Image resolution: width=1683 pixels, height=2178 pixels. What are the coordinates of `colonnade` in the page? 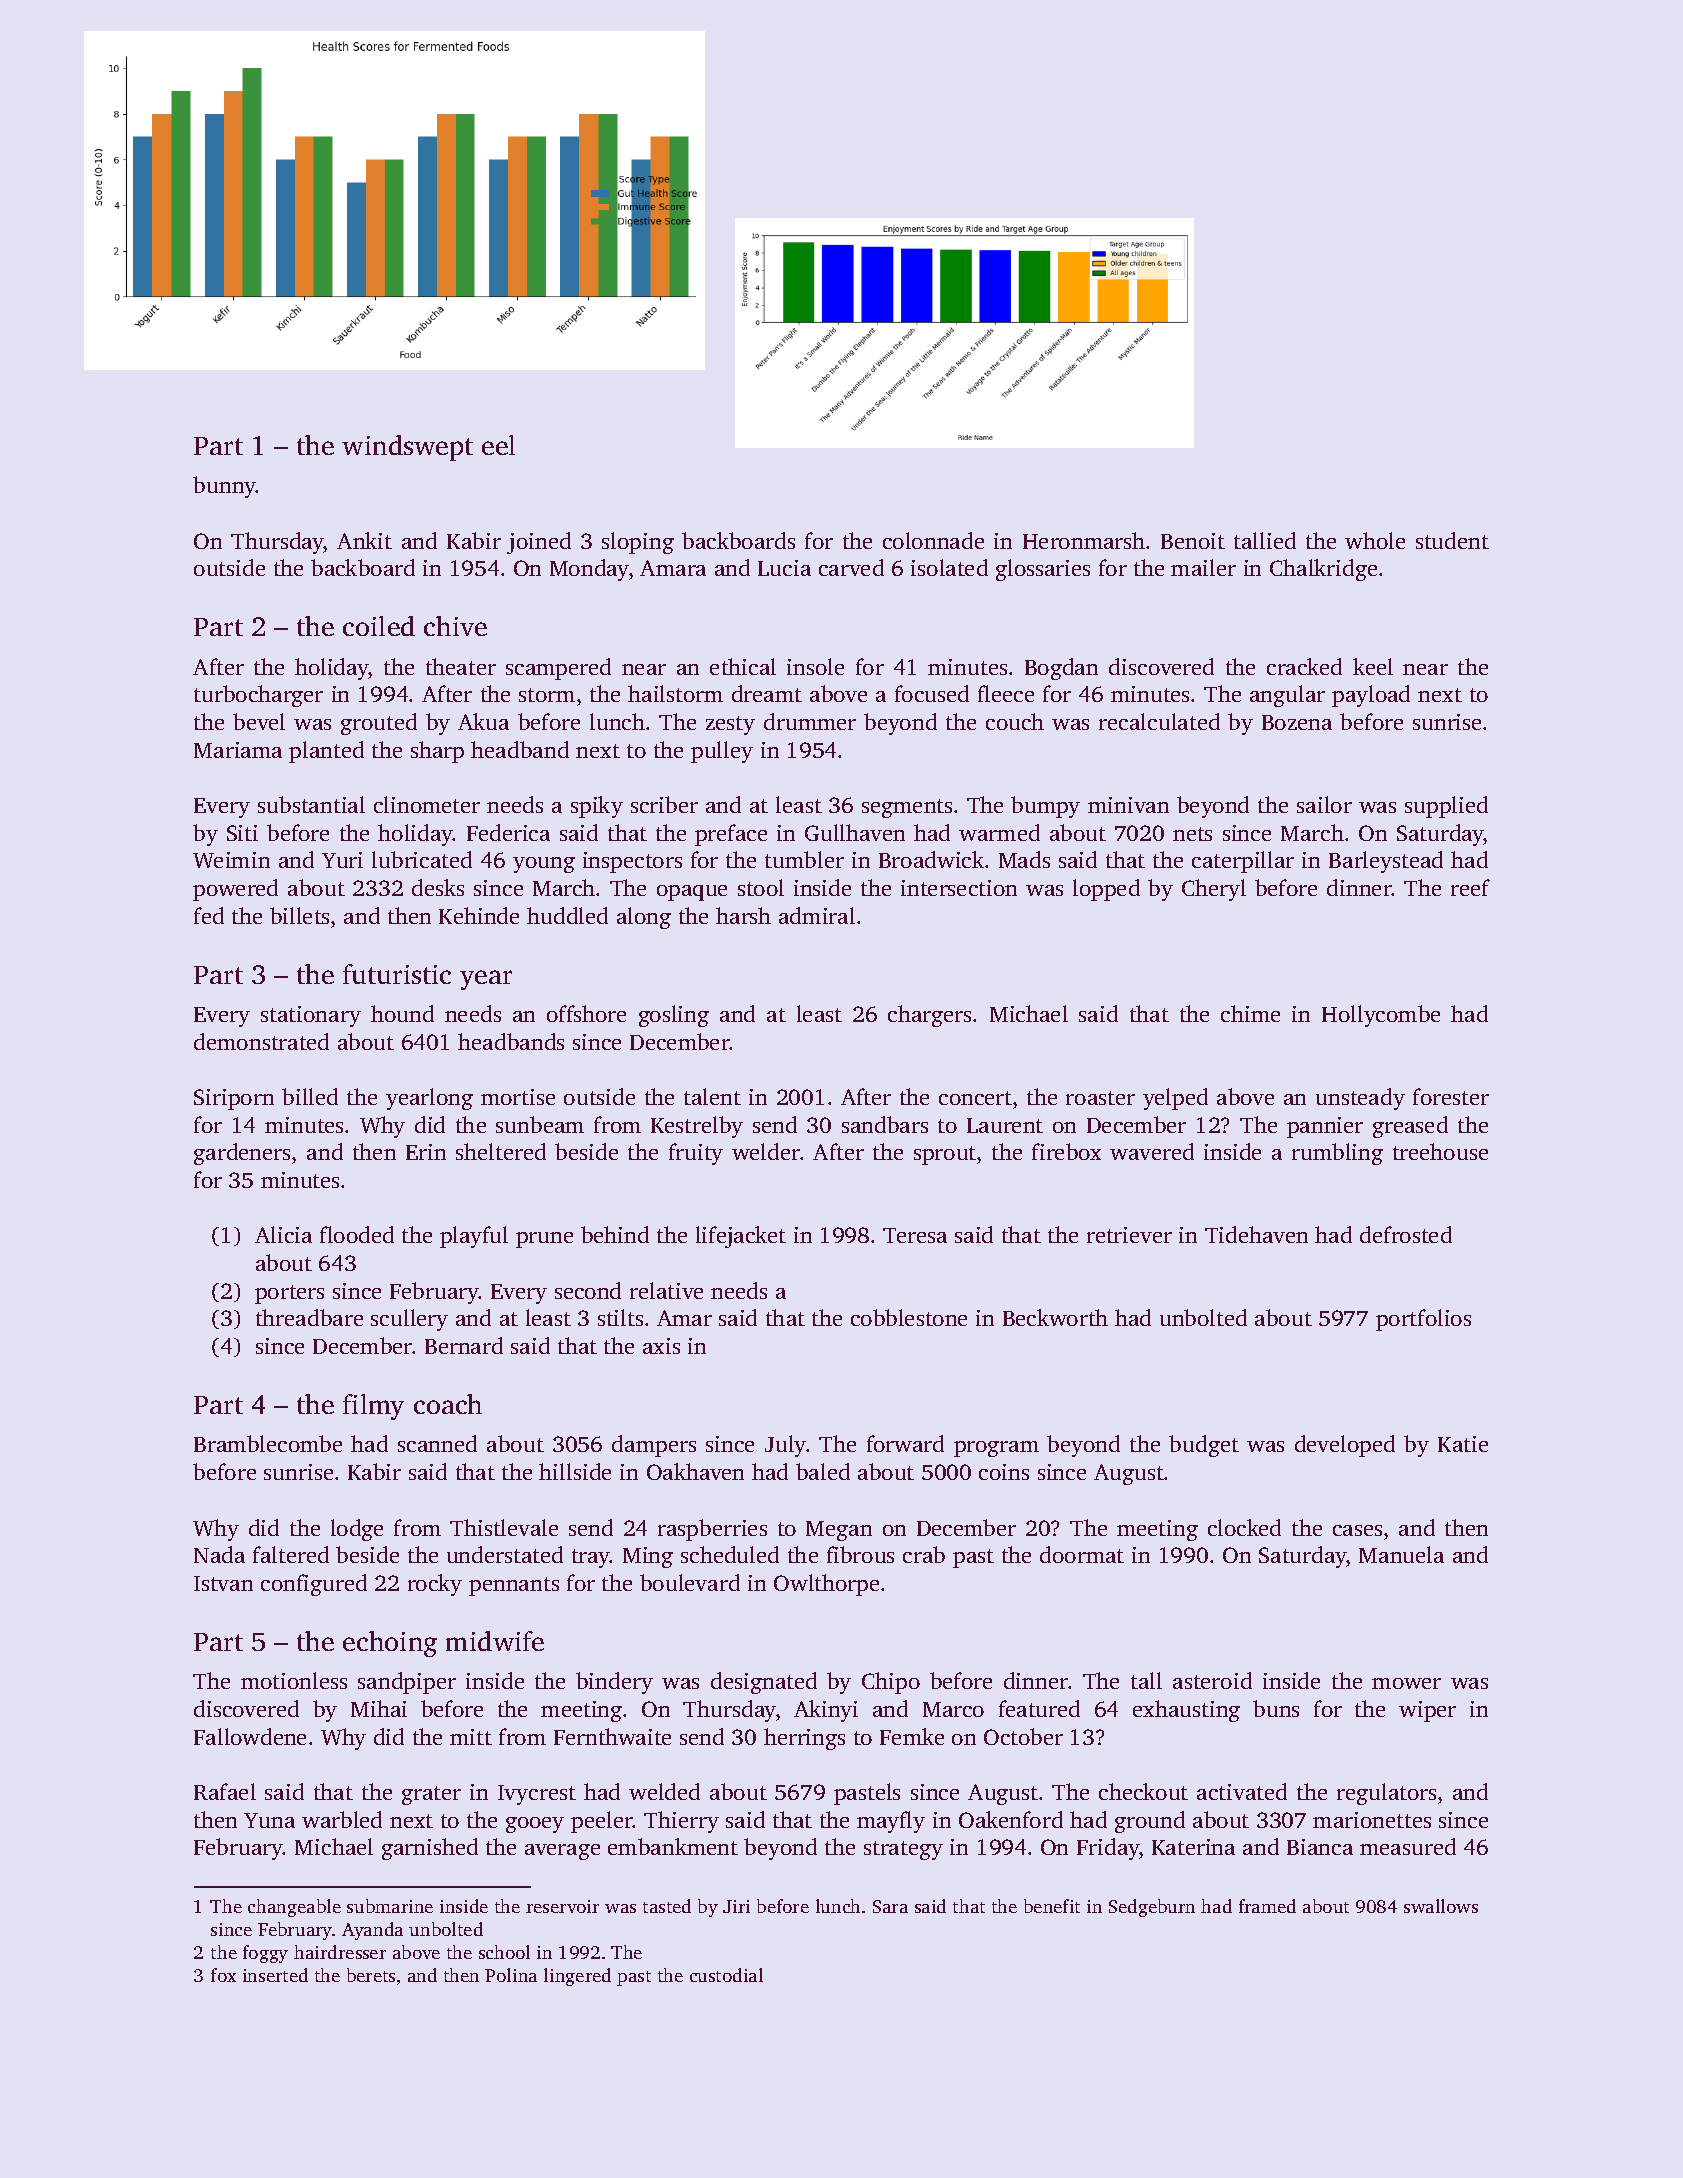 It's located at (933, 540).
